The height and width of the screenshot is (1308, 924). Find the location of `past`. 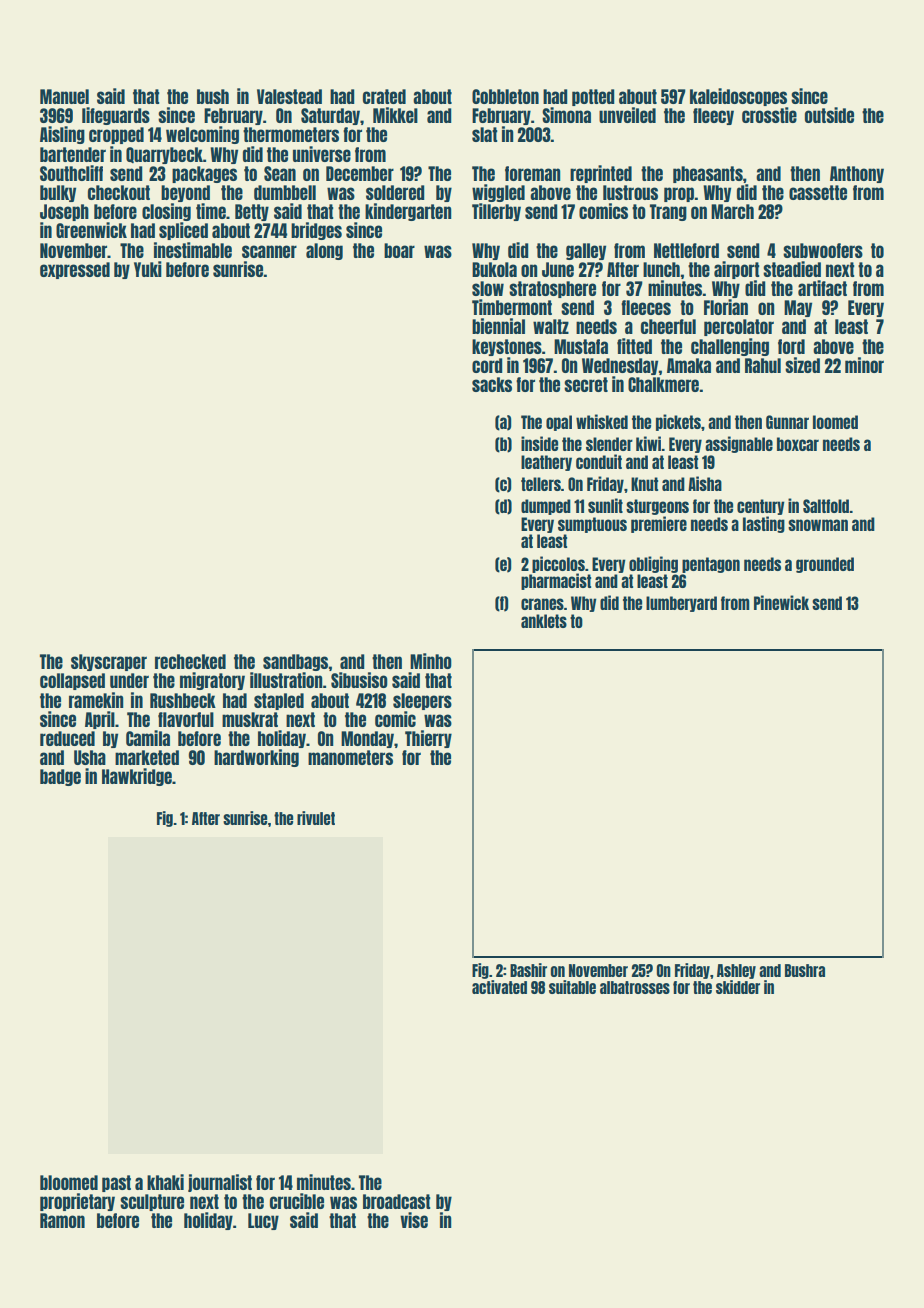

past is located at coordinates (116, 1183).
